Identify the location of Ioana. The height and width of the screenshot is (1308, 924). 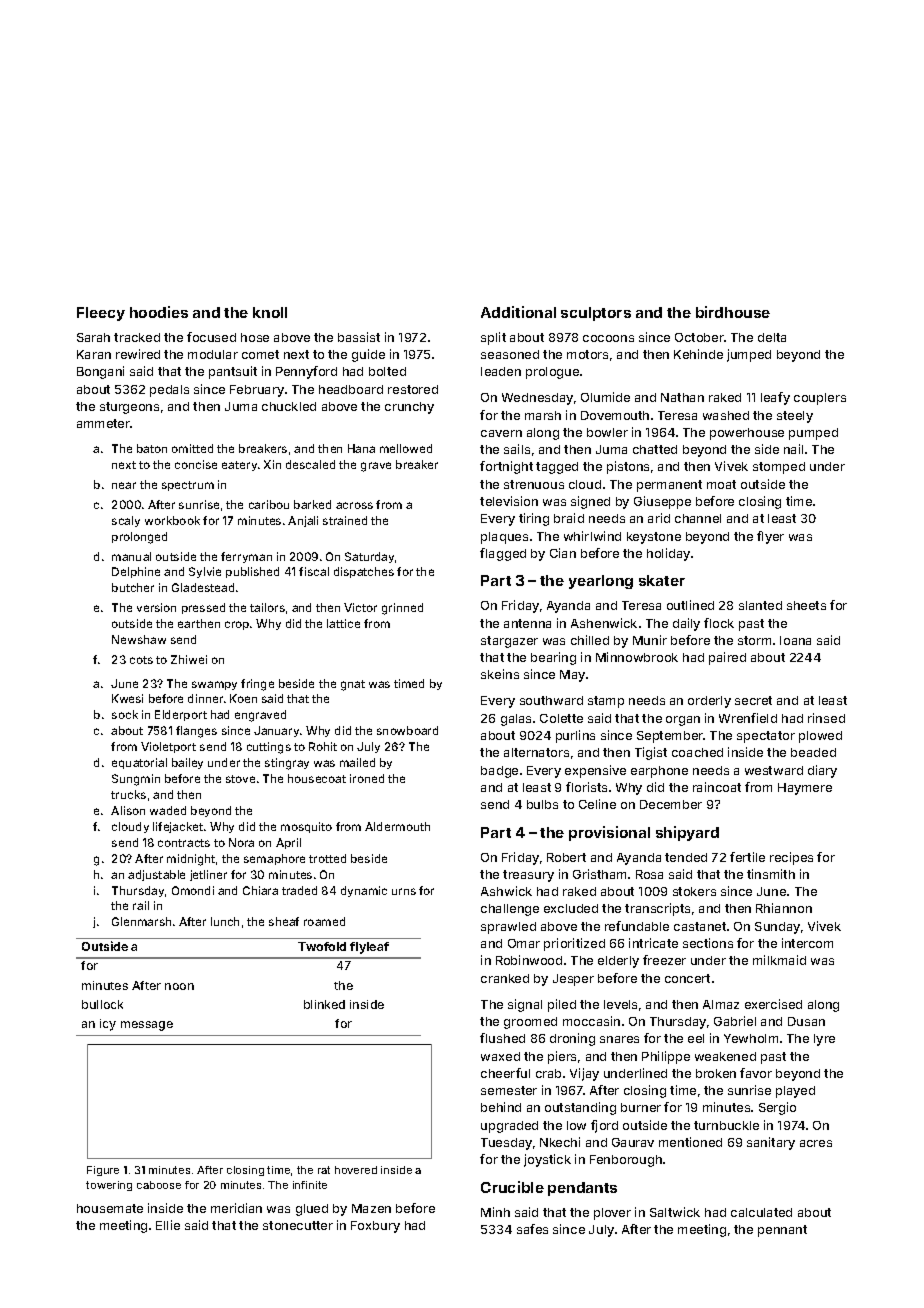
(795, 640).
